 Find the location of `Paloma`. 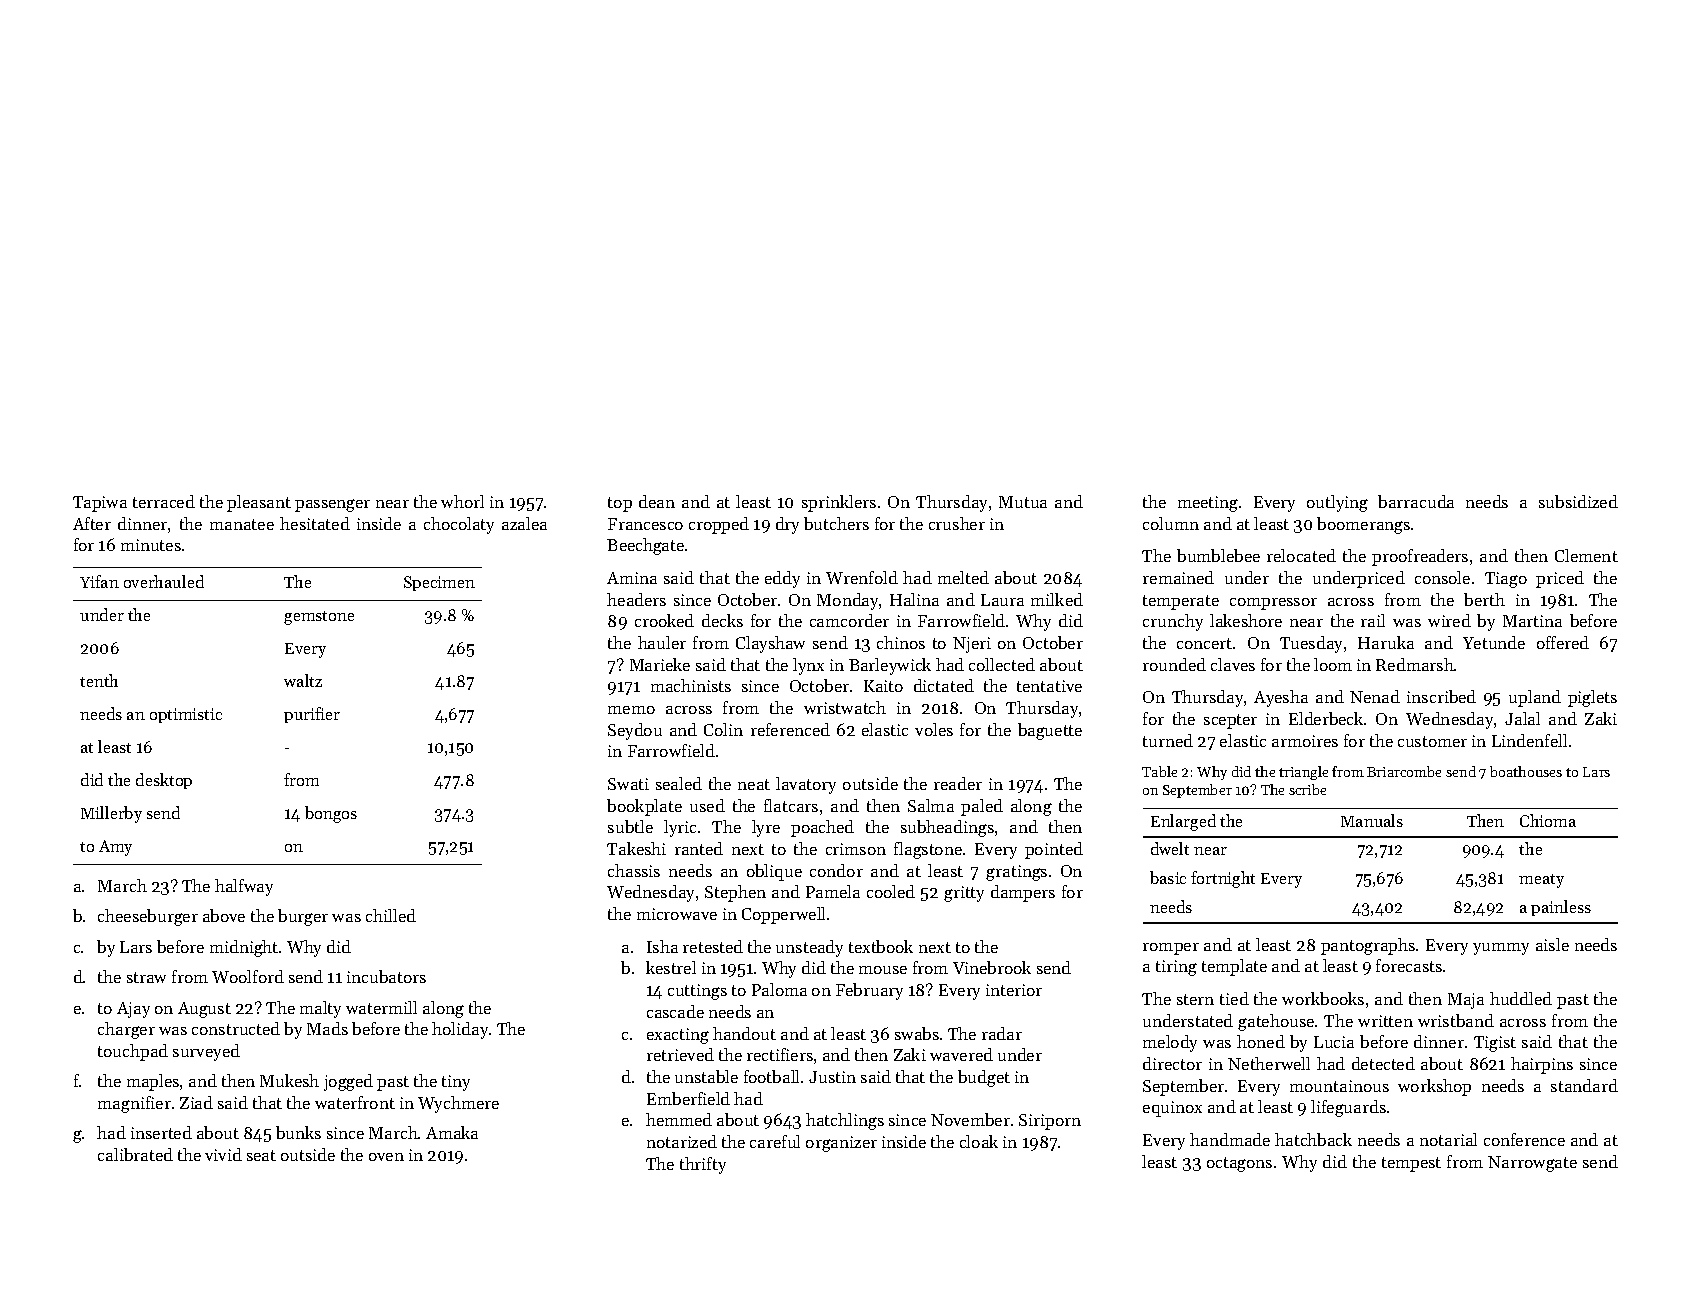

Paloma is located at coordinates (779, 989).
